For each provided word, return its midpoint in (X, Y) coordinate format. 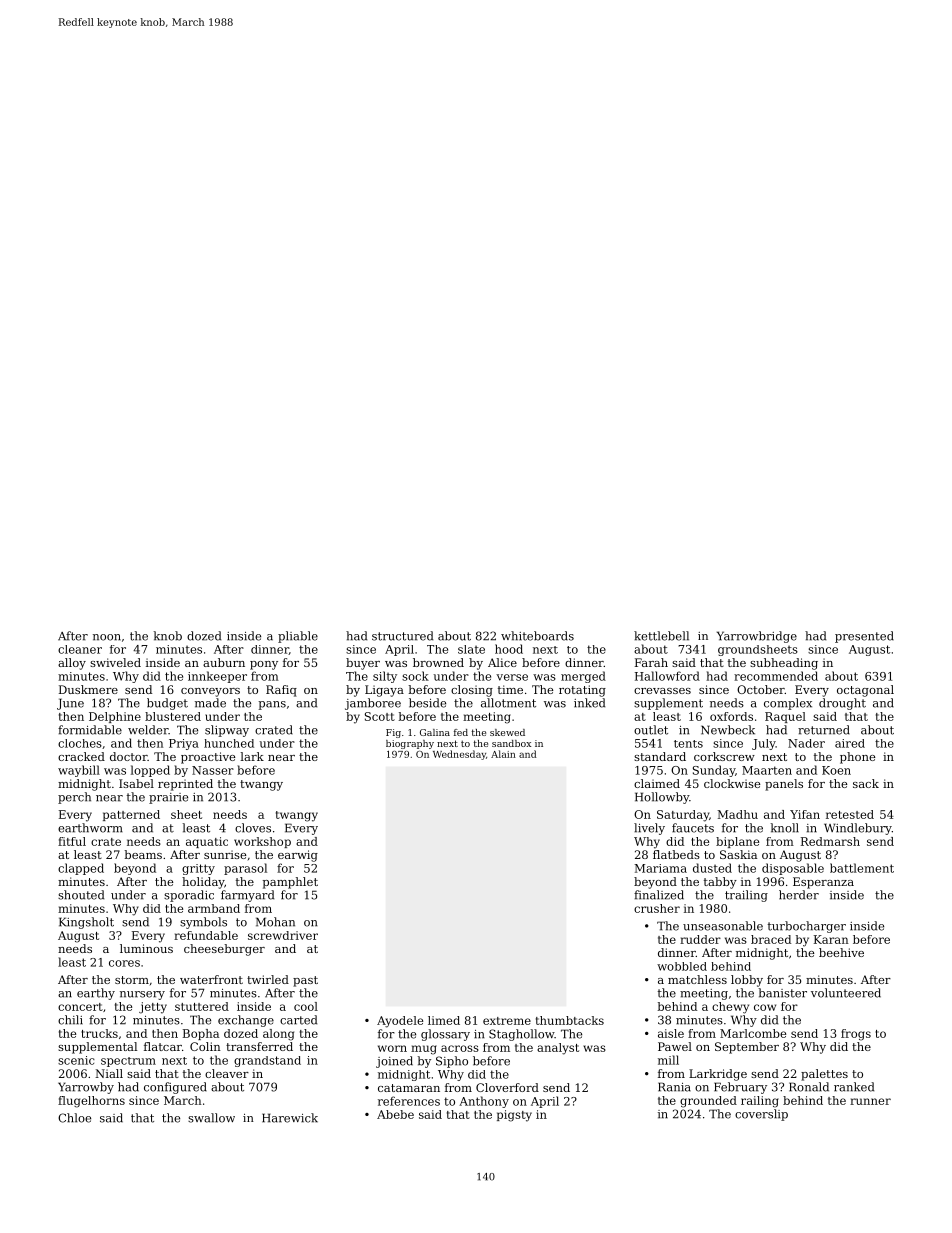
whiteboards (537, 636)
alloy (72, 664)
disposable (793, 869)
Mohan (275, 922)
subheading (784, 664)
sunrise (225, 854)
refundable (206, 935)
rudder (700, 939)
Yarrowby (86, 1088)
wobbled (682, 966)
